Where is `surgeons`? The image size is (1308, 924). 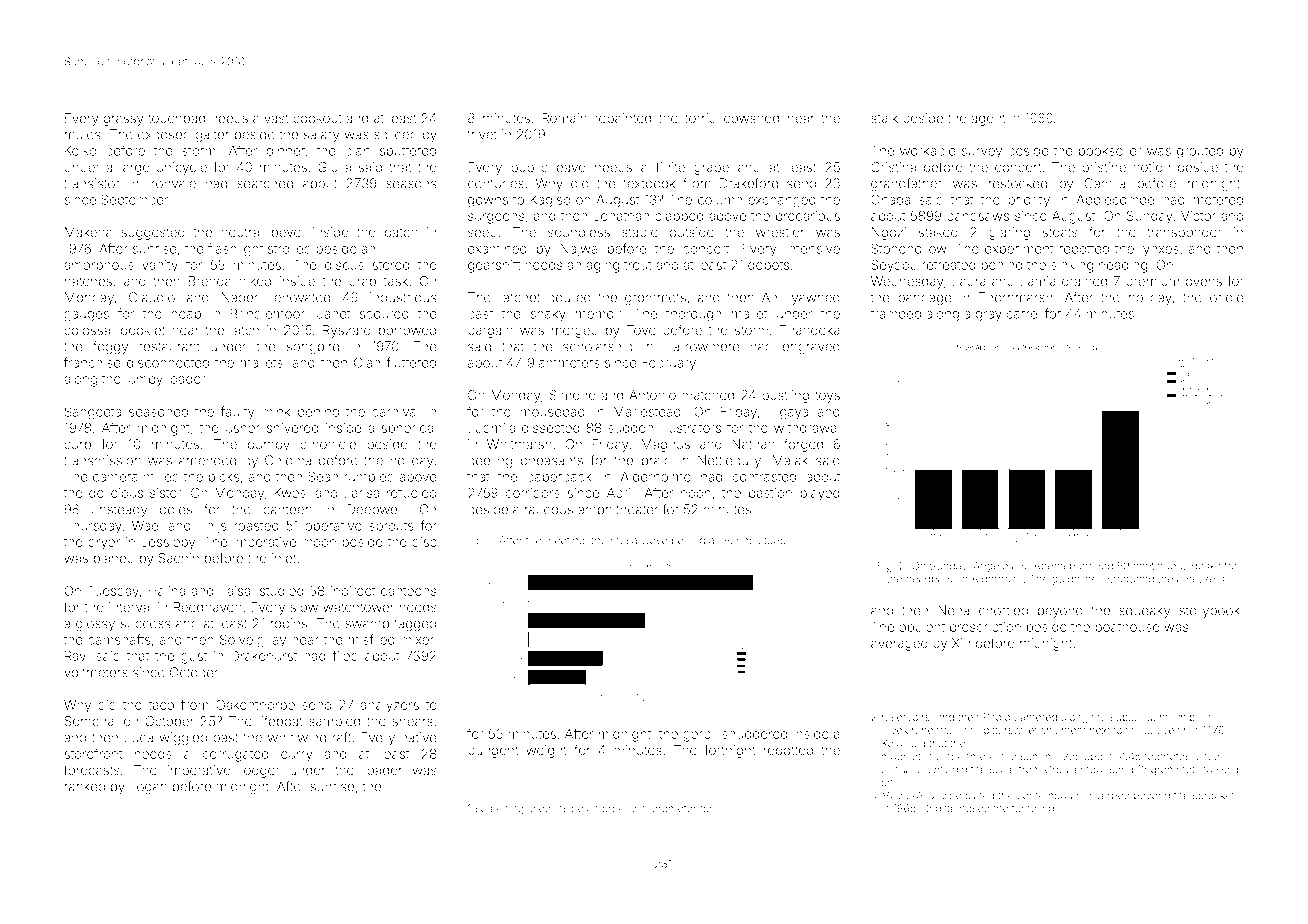 surgeons is located at coordinates (496, 218).
